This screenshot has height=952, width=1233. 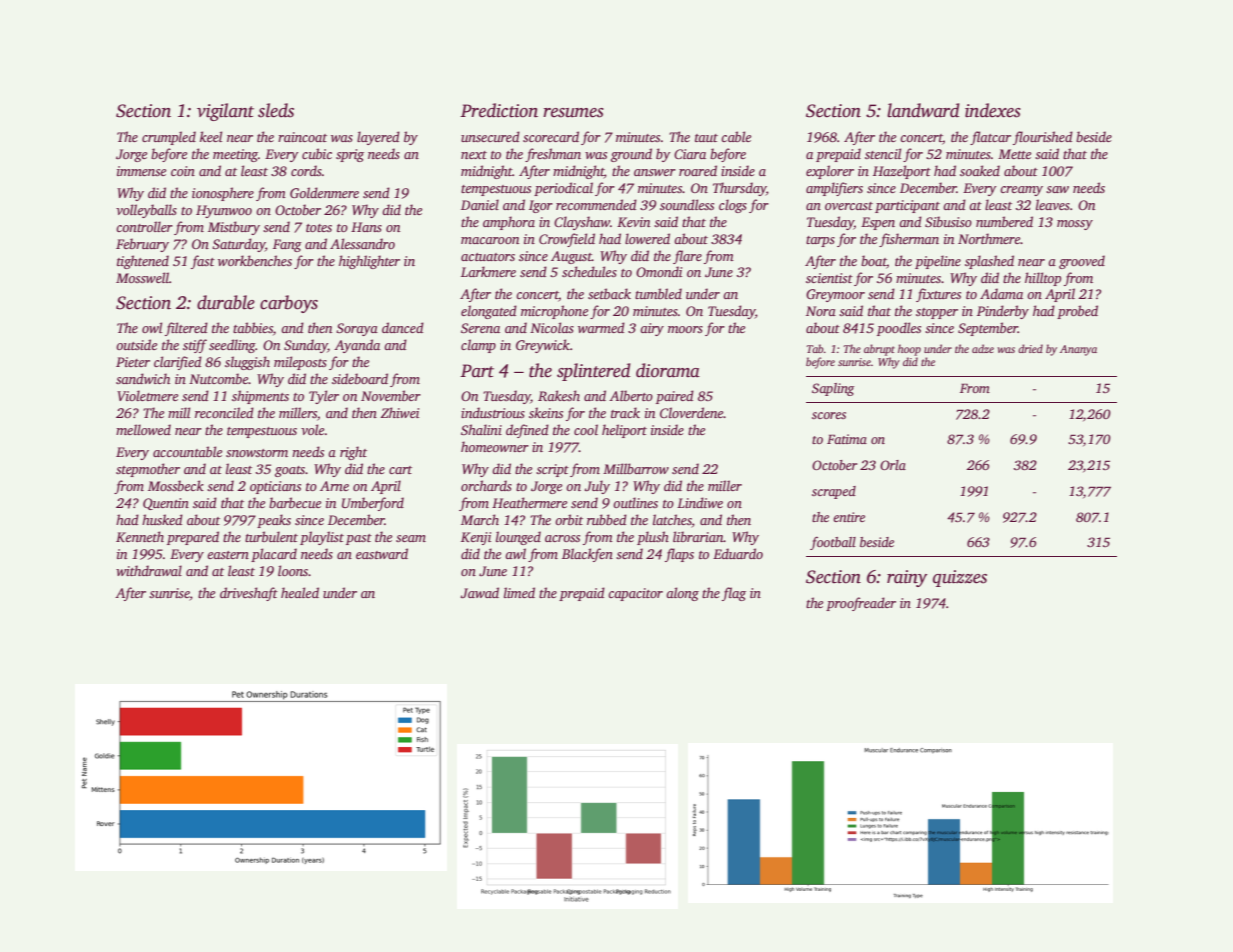 What do you see at coordinates (324, 192) in the screenshot?
I see `Goldenmere` at bounding box center [324, 192].
